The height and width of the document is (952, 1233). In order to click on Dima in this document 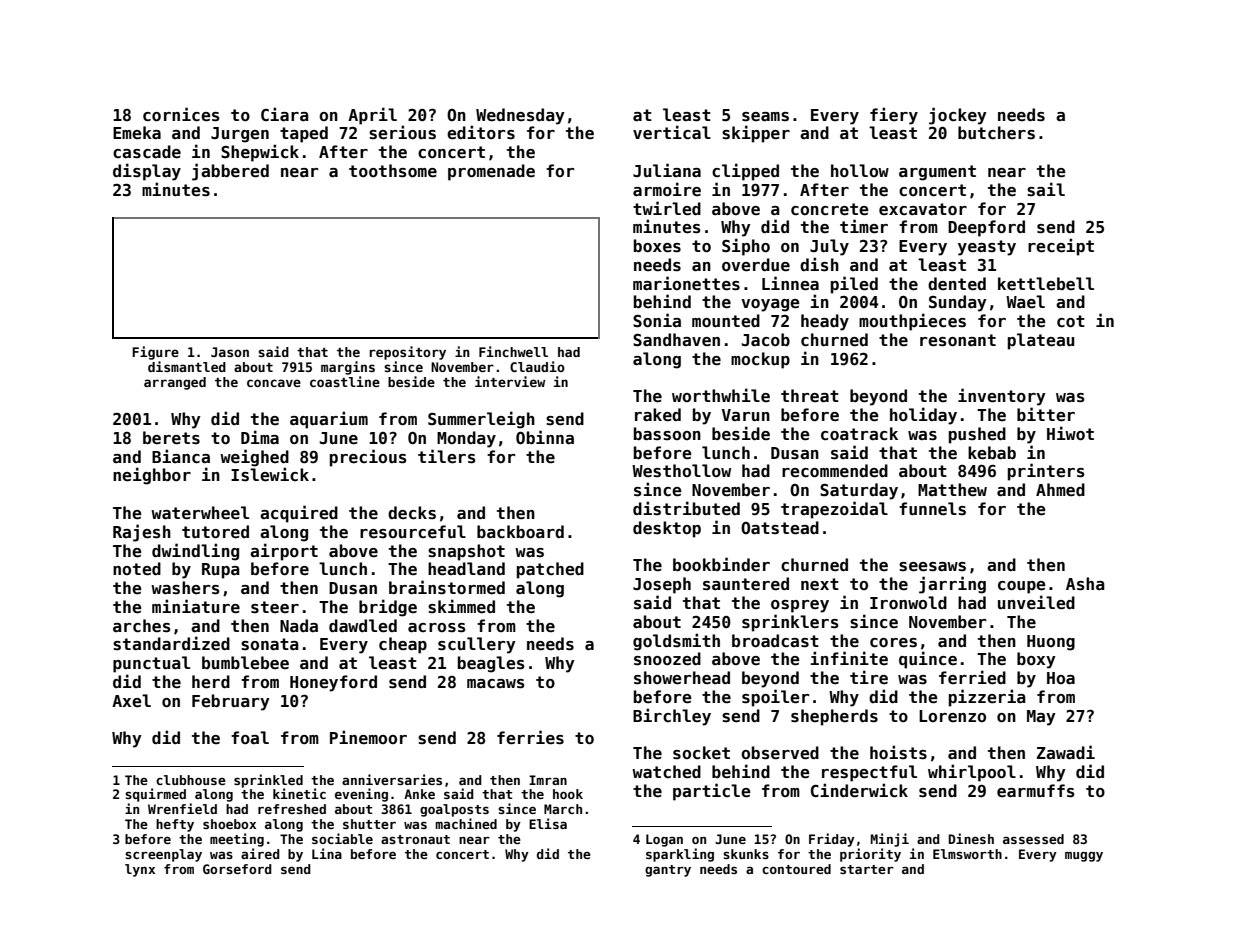, I will do `click(260, 437)`.
